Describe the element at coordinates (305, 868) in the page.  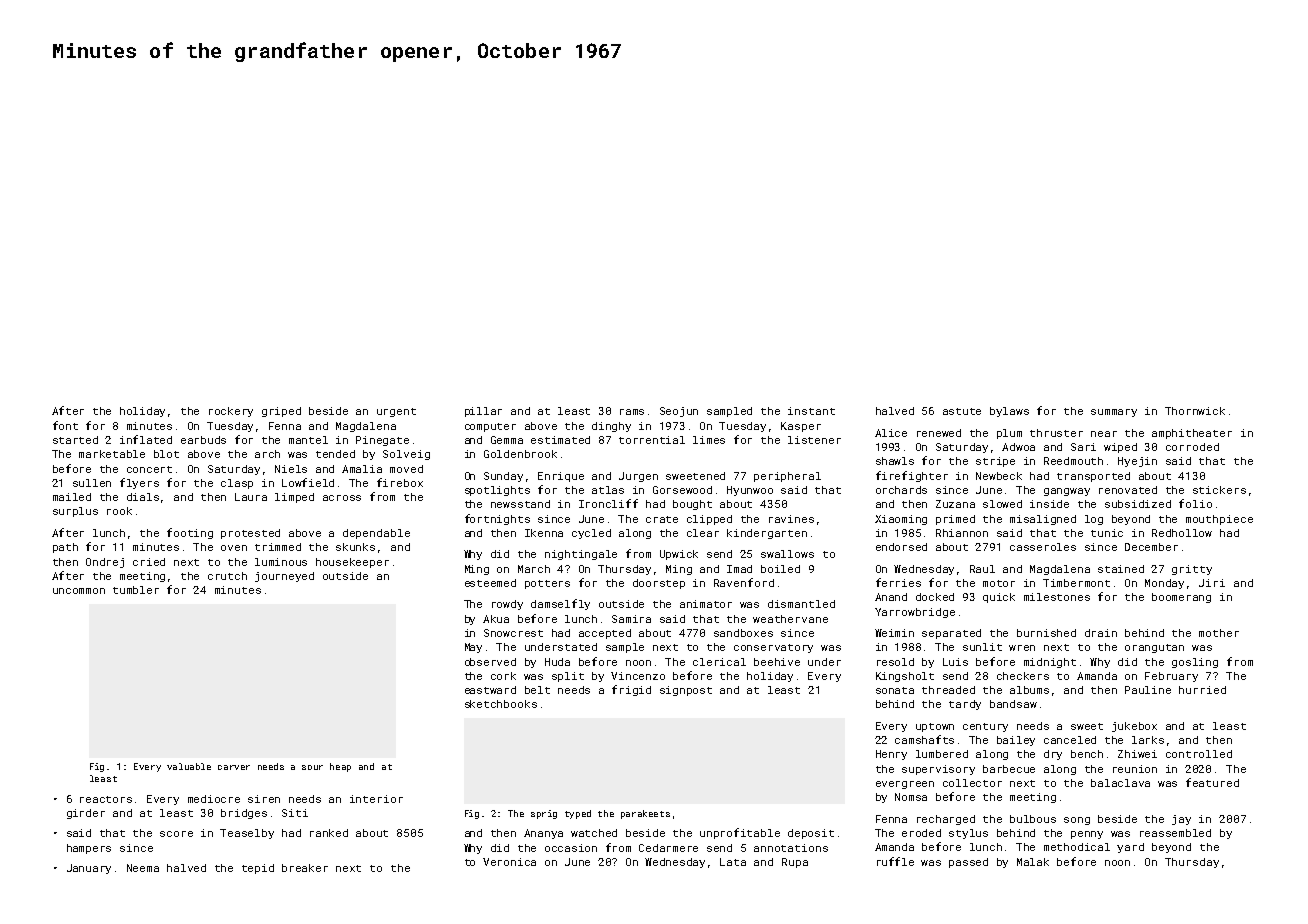
I see `breaker` at that location.
